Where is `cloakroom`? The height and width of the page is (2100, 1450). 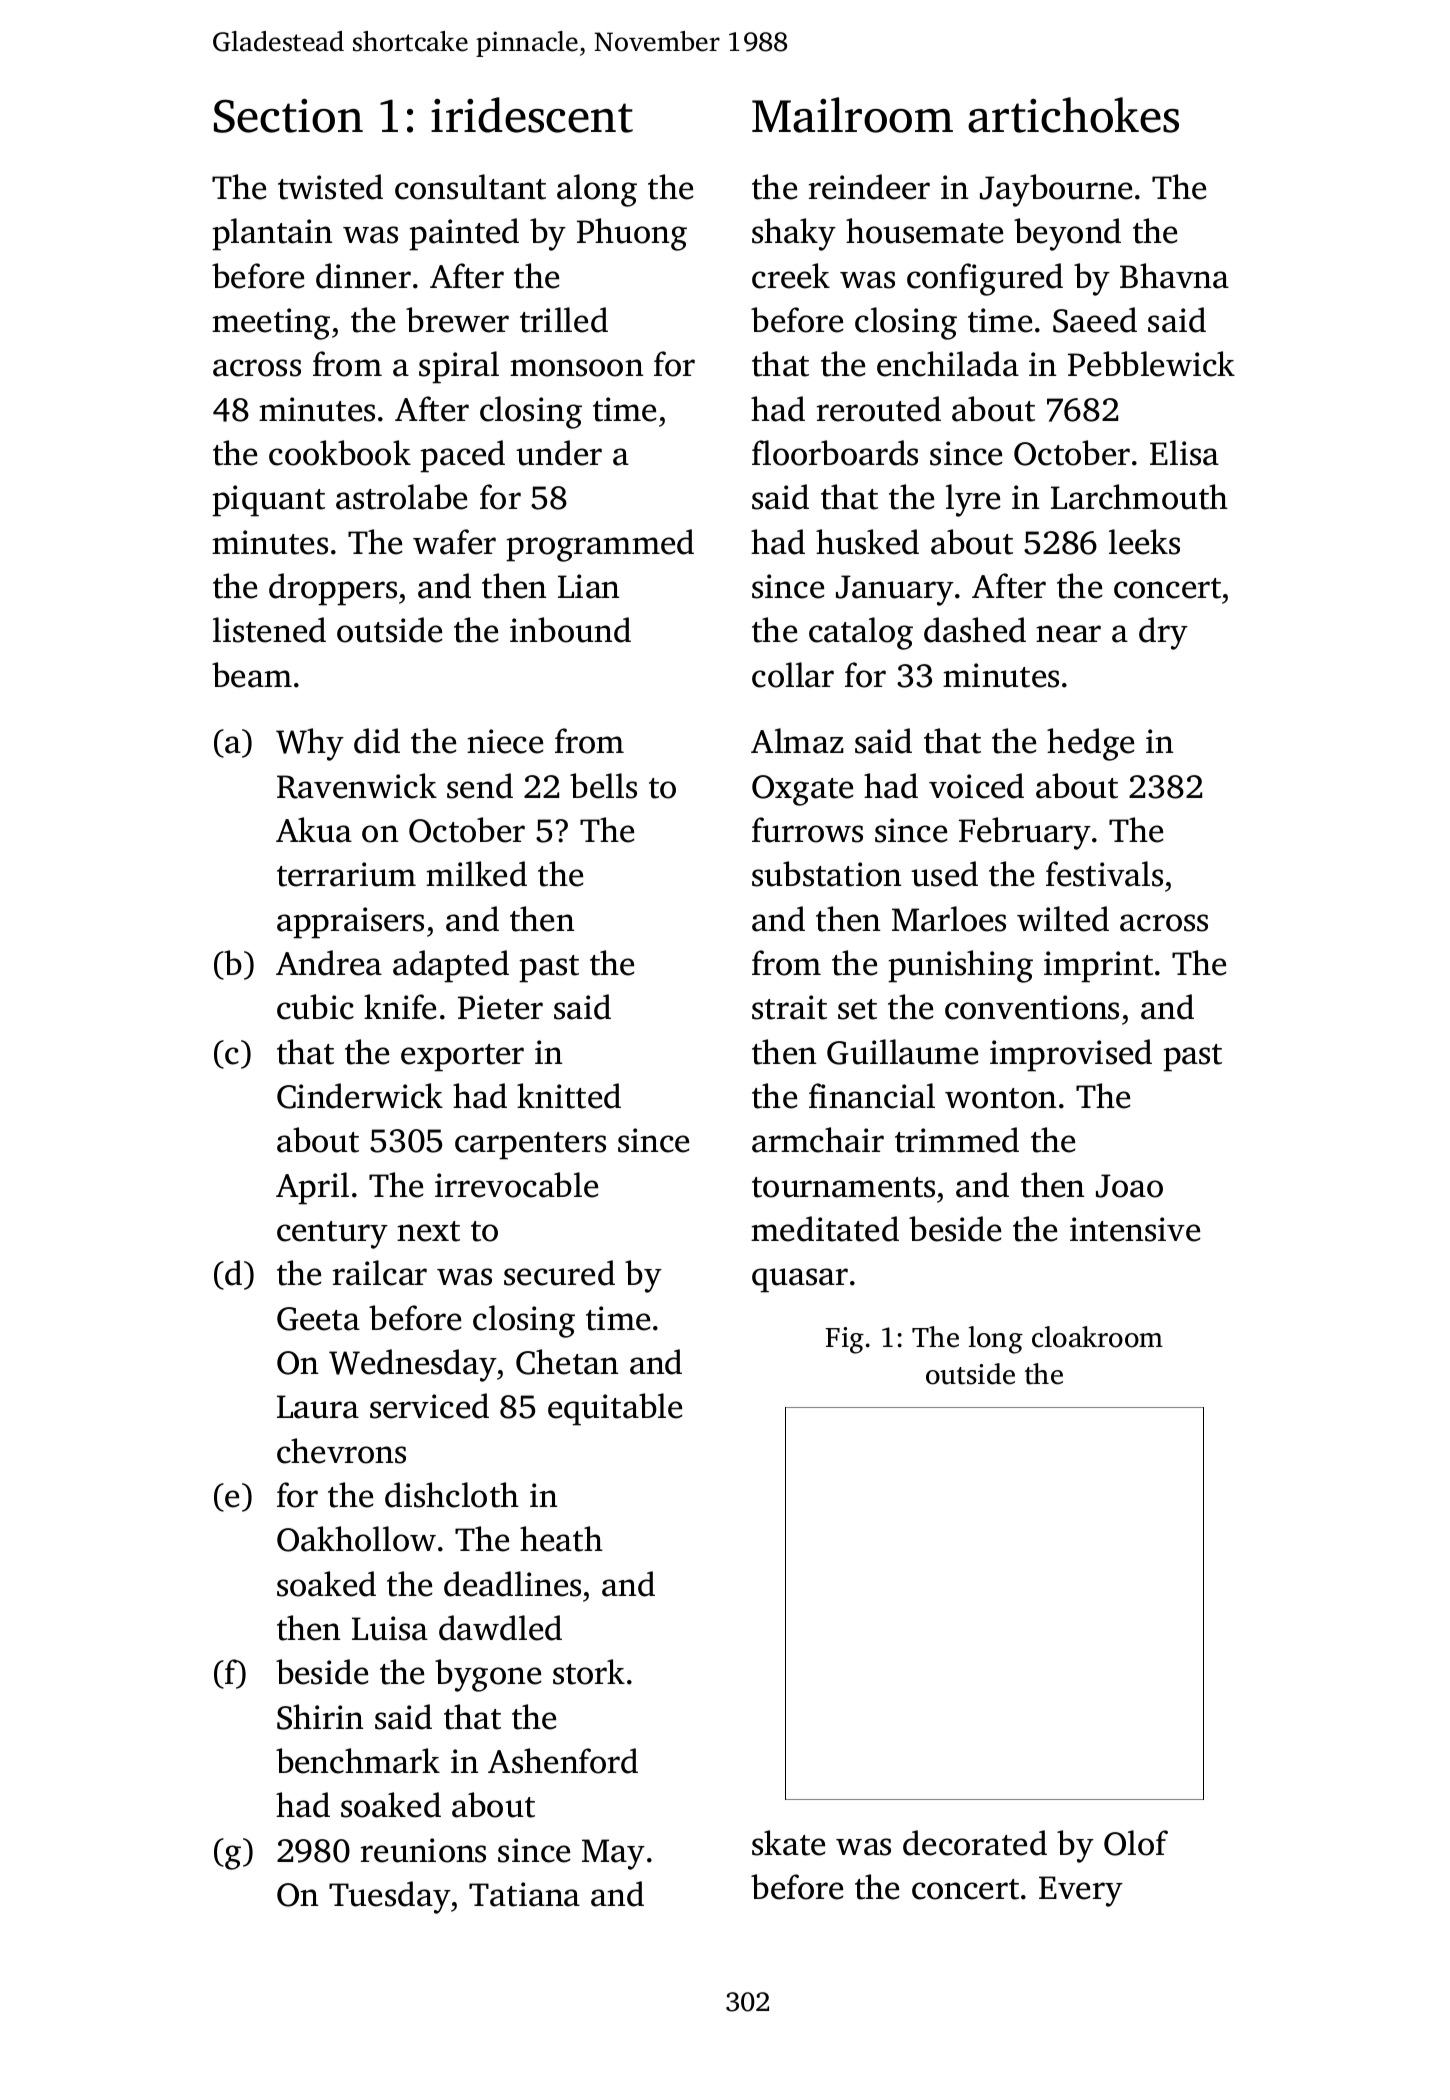 cloakroom is located at coordinates (1097, 1337).
